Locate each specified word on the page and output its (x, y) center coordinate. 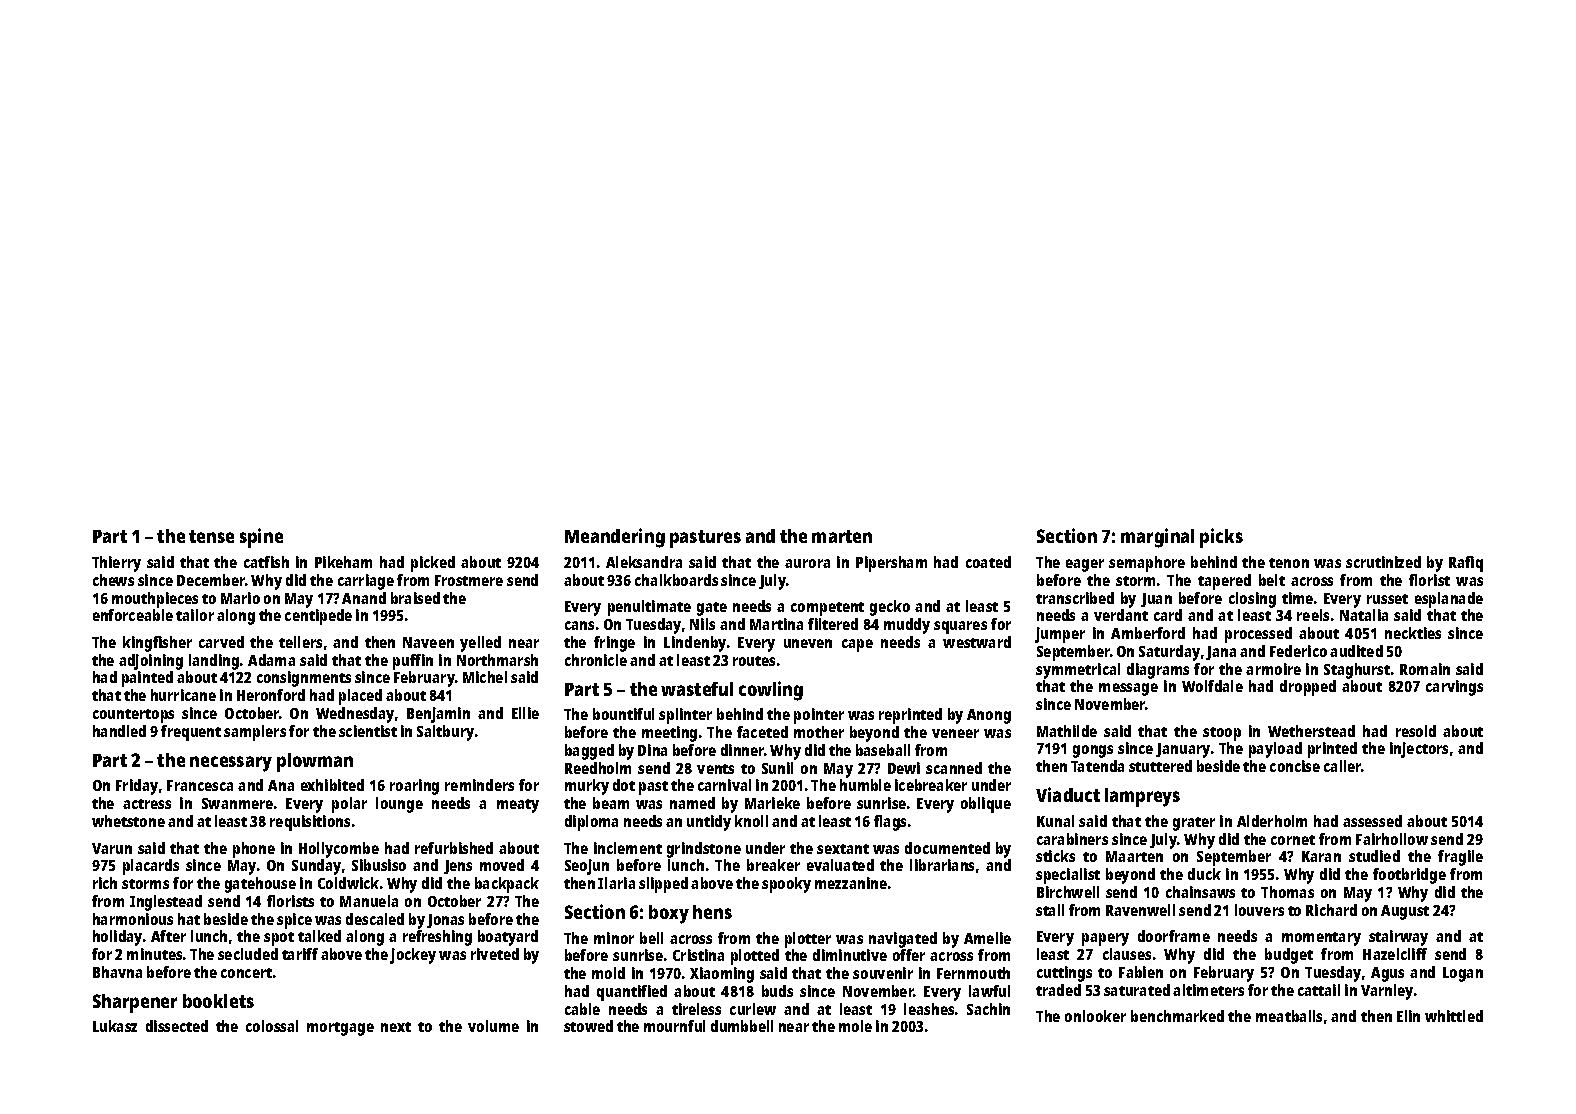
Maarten (1134, 856)
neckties (1413, 633)
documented (947, 848)
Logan (1463, 974)
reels (1313, 615)
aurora (807, 563)
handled (119, 731)
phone (254, 850)
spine (261, 538)
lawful (989, 991)
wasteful (697, 689)
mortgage (340, 1029)
